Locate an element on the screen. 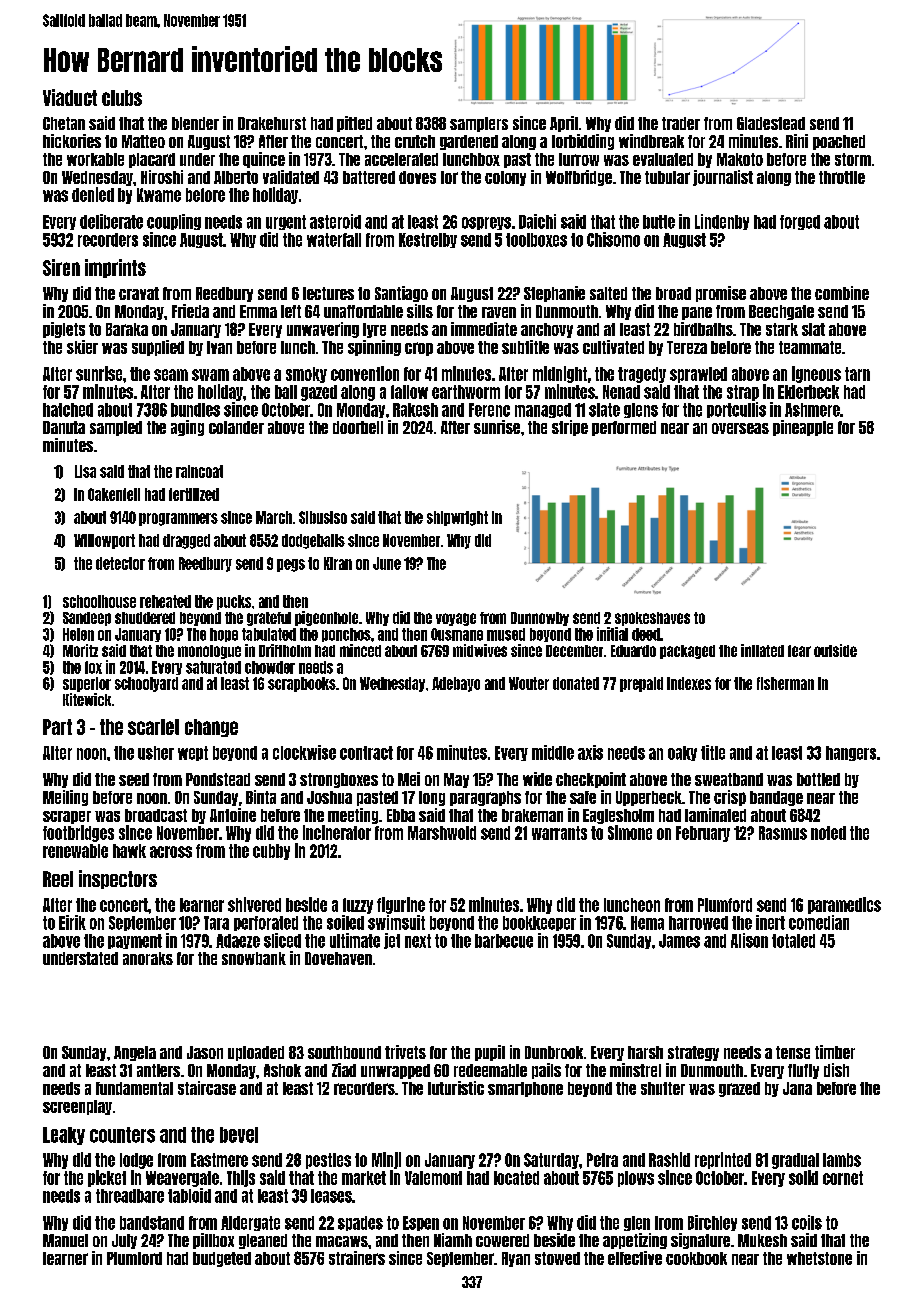 This screenshot has width=924, height=1308. blender is located at coordinates (195, 123).
